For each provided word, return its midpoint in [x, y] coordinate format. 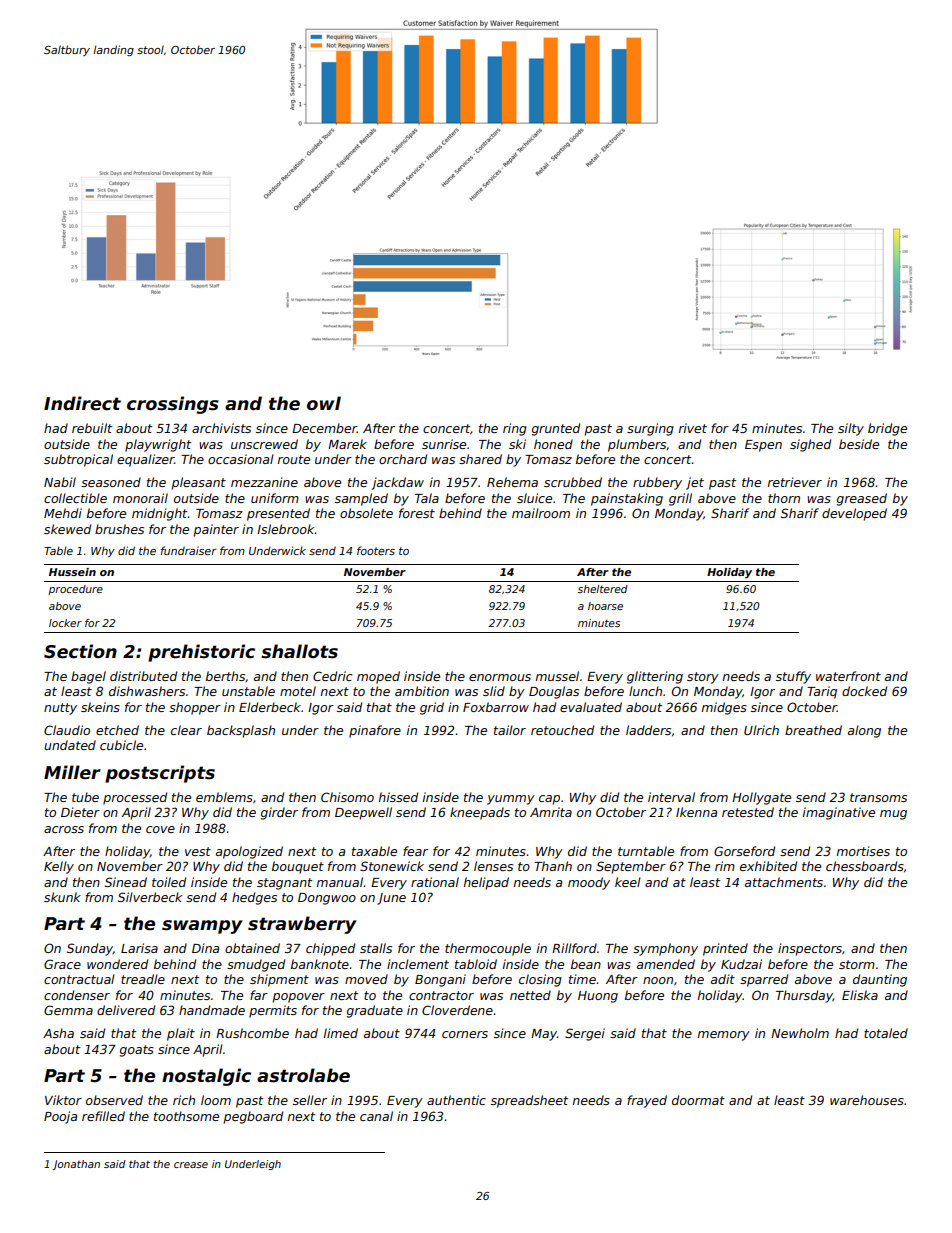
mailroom [541, 513]
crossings [173, 405]
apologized [249, 852]
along [864, 731]
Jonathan [76, 1165]
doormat [698, 1100]
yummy [511, 800]
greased [862, 499]
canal [376, 1116]
